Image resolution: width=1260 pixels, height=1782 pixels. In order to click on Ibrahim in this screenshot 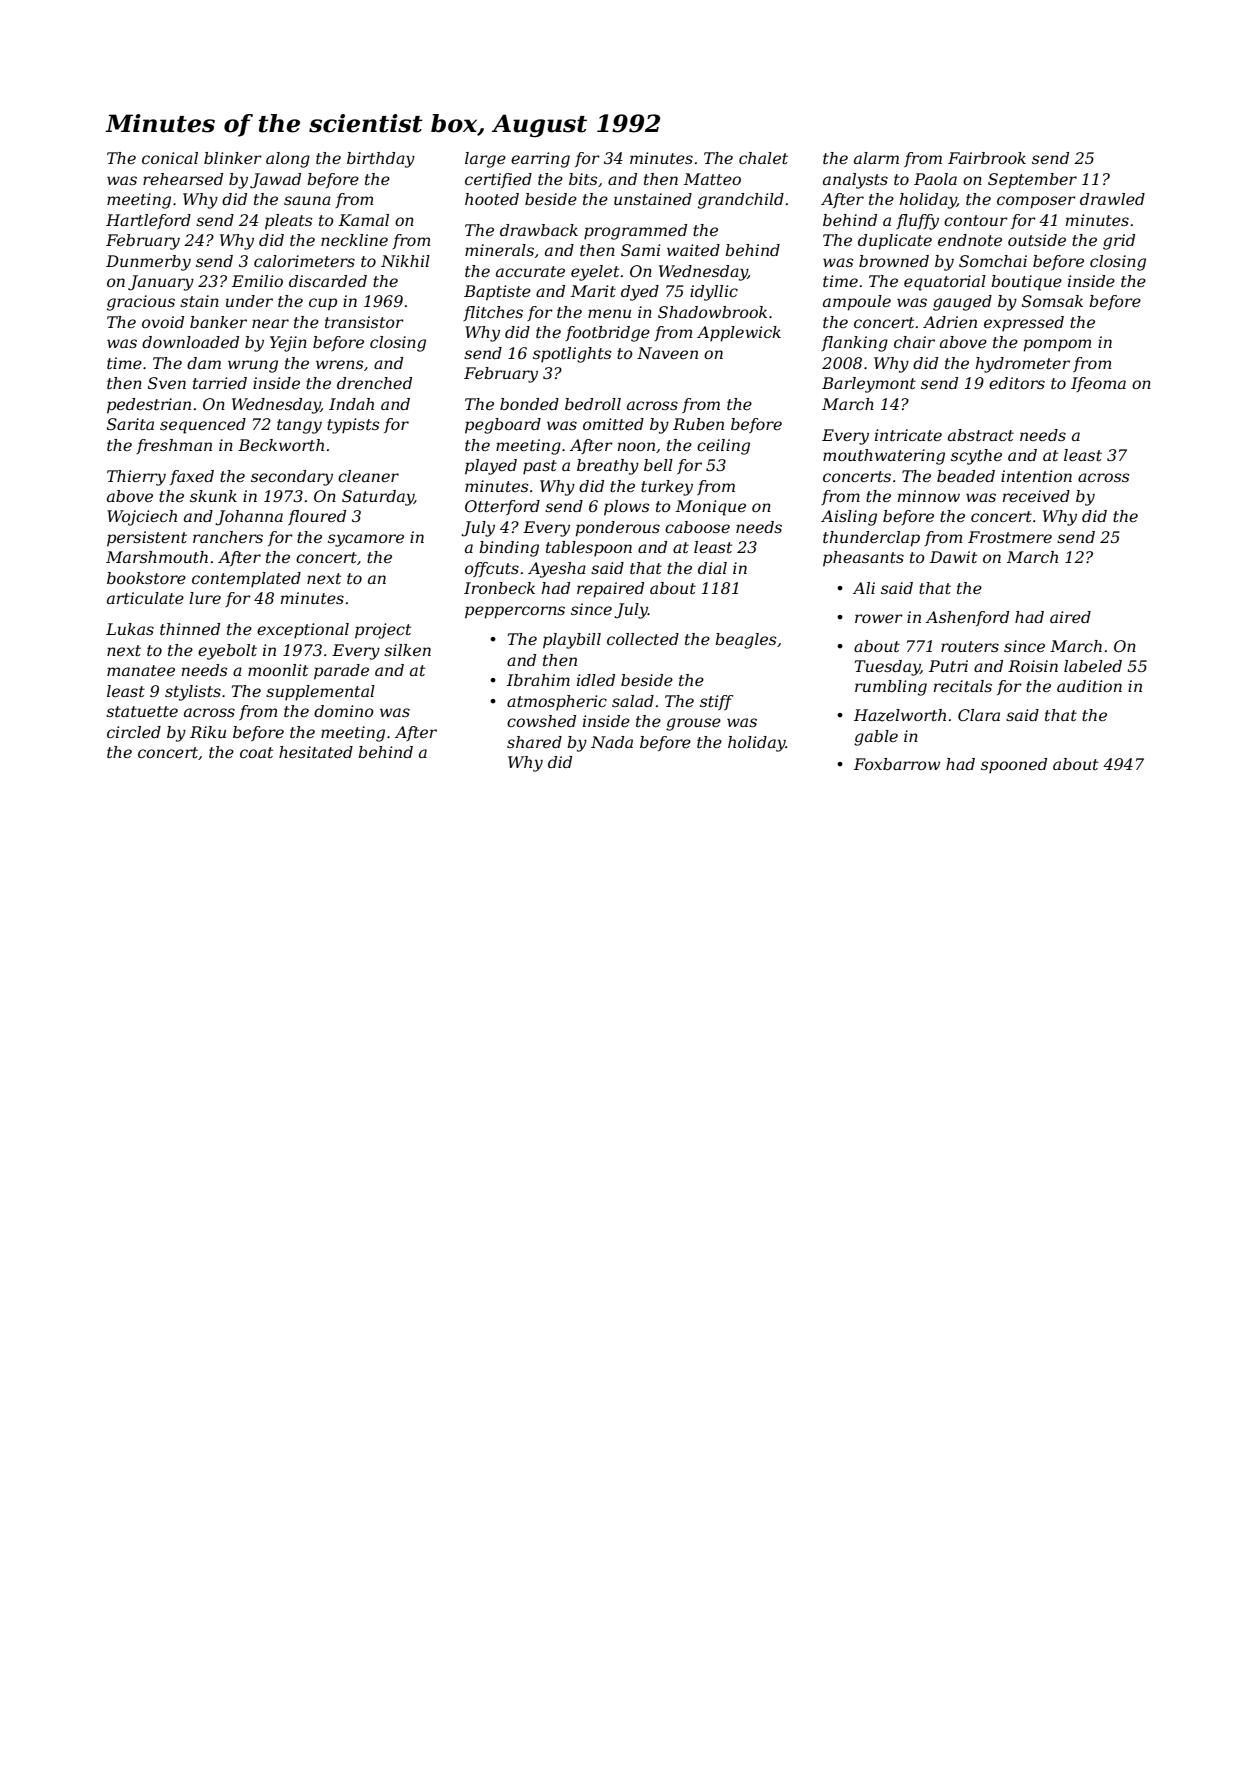, I will do `click(538, 680)`.
